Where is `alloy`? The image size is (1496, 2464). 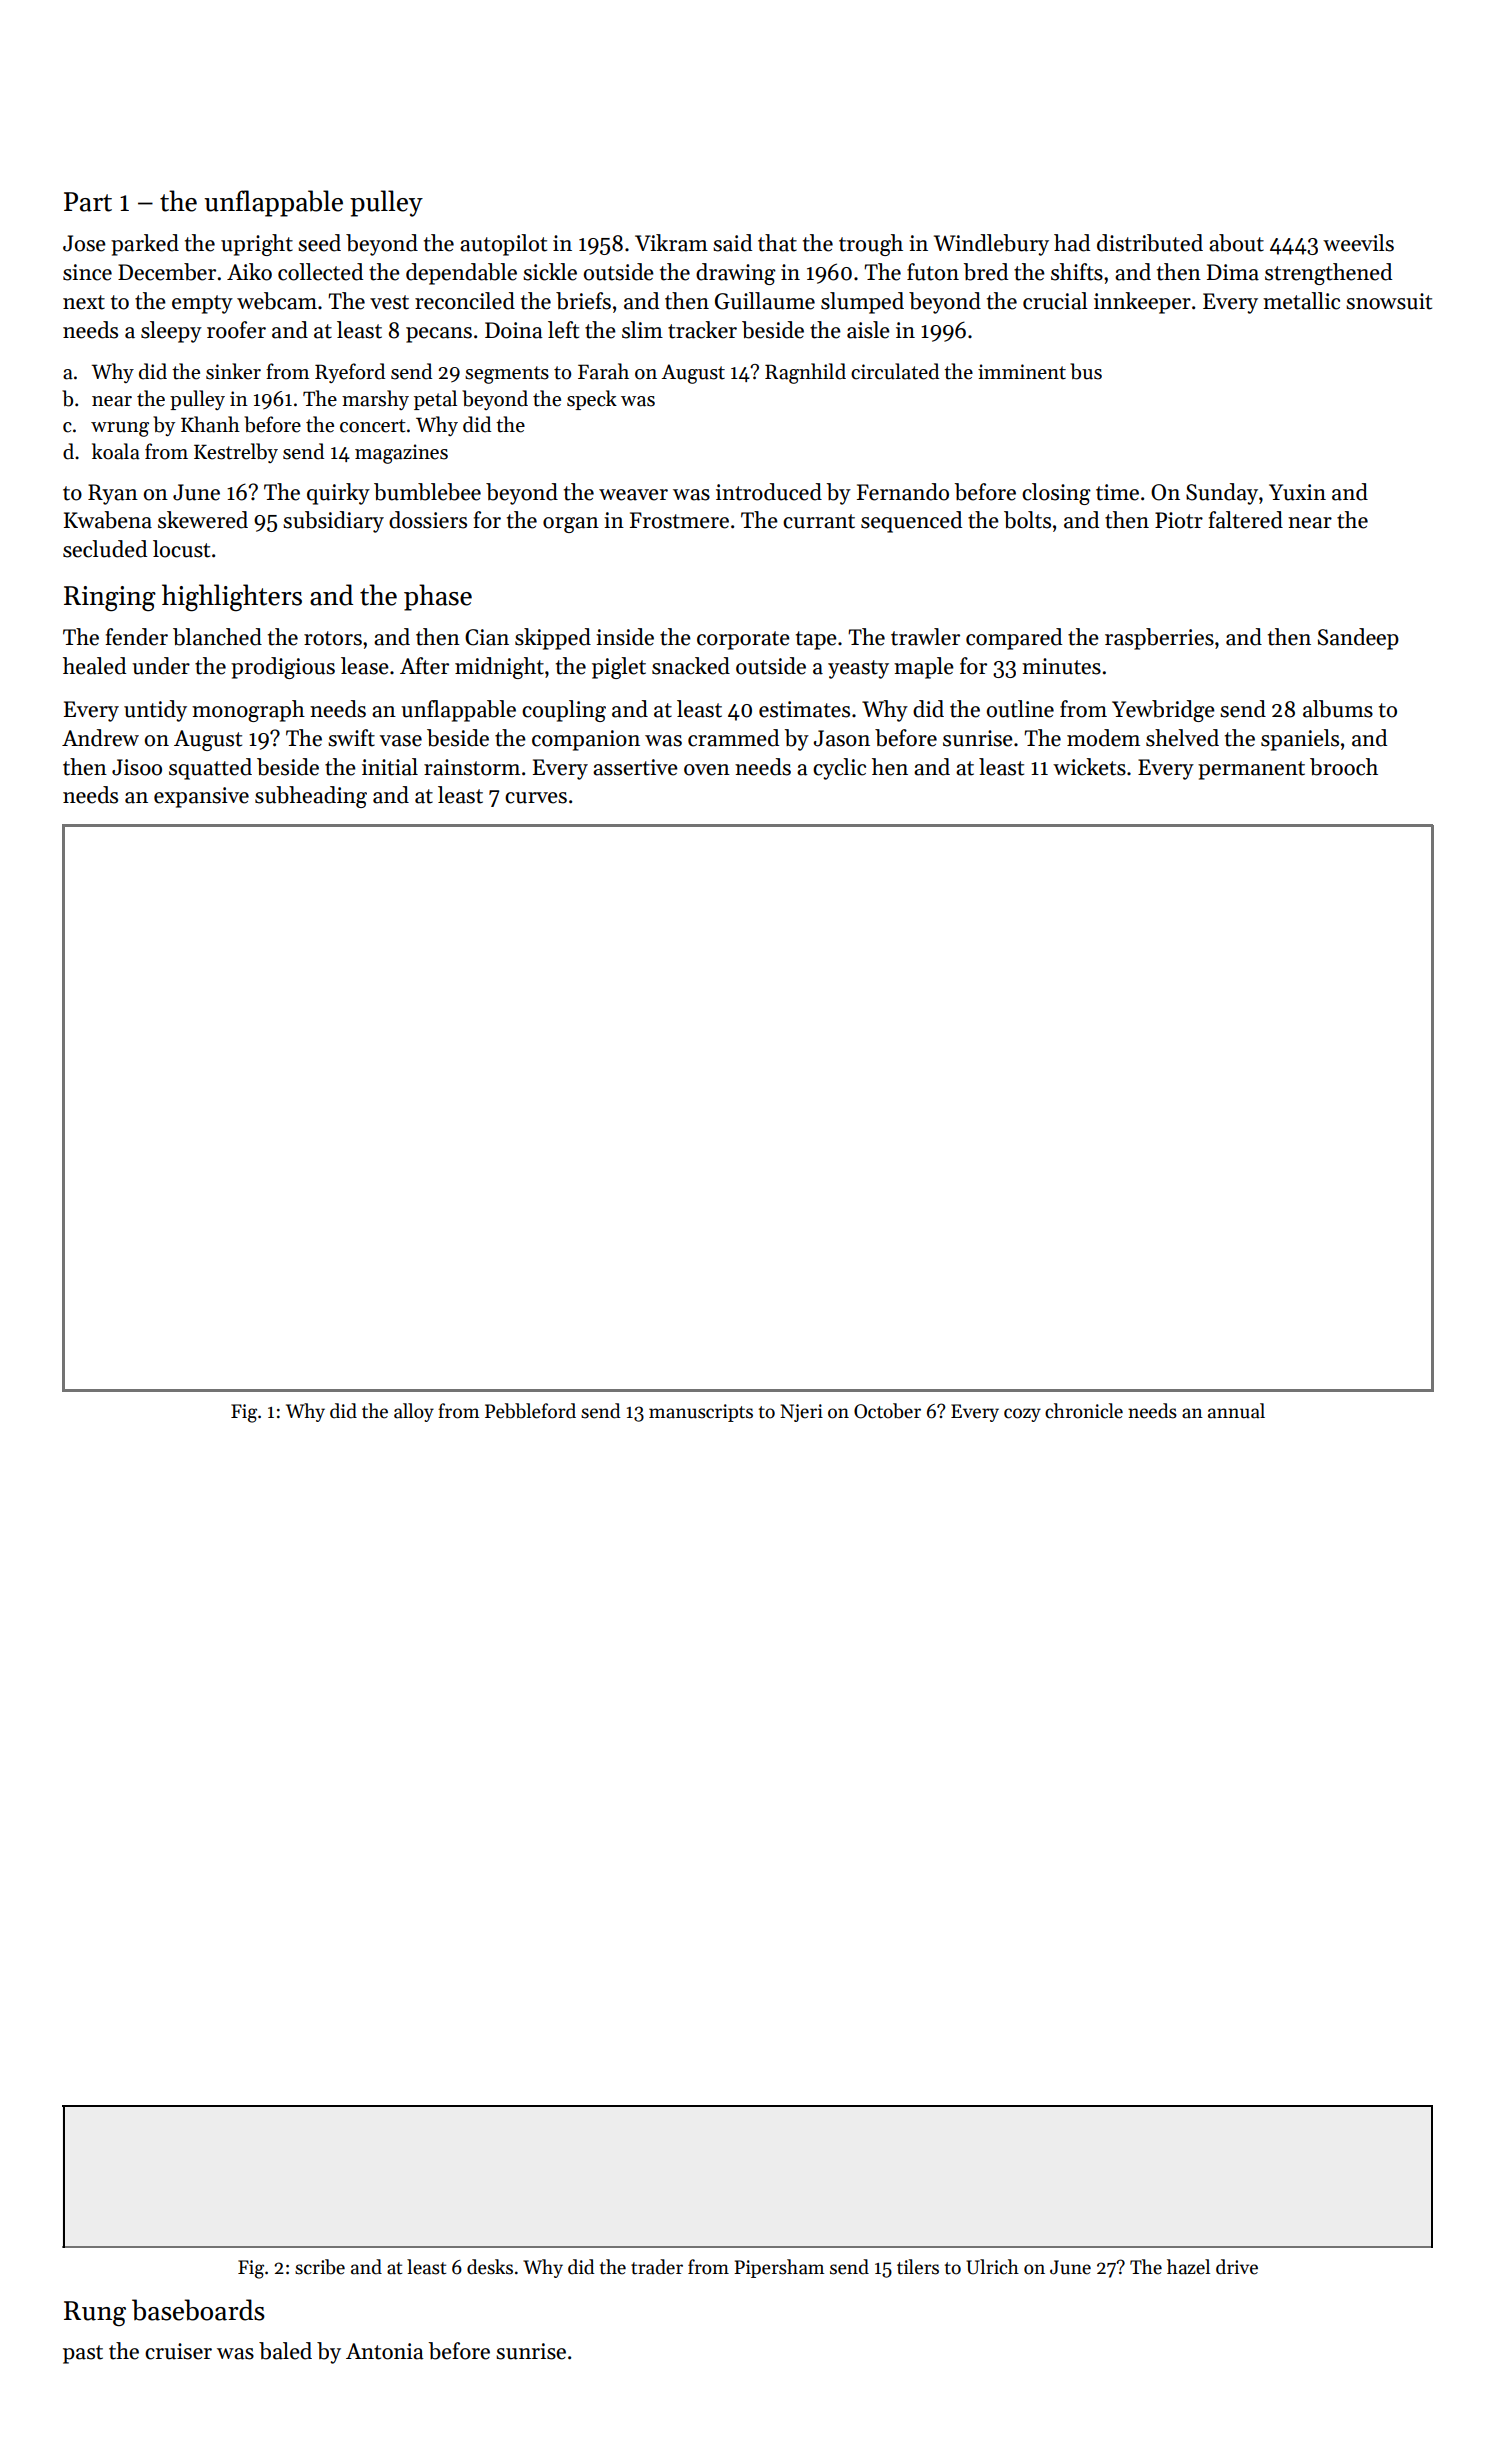
alloy is located at coordinates (414, 1412).
